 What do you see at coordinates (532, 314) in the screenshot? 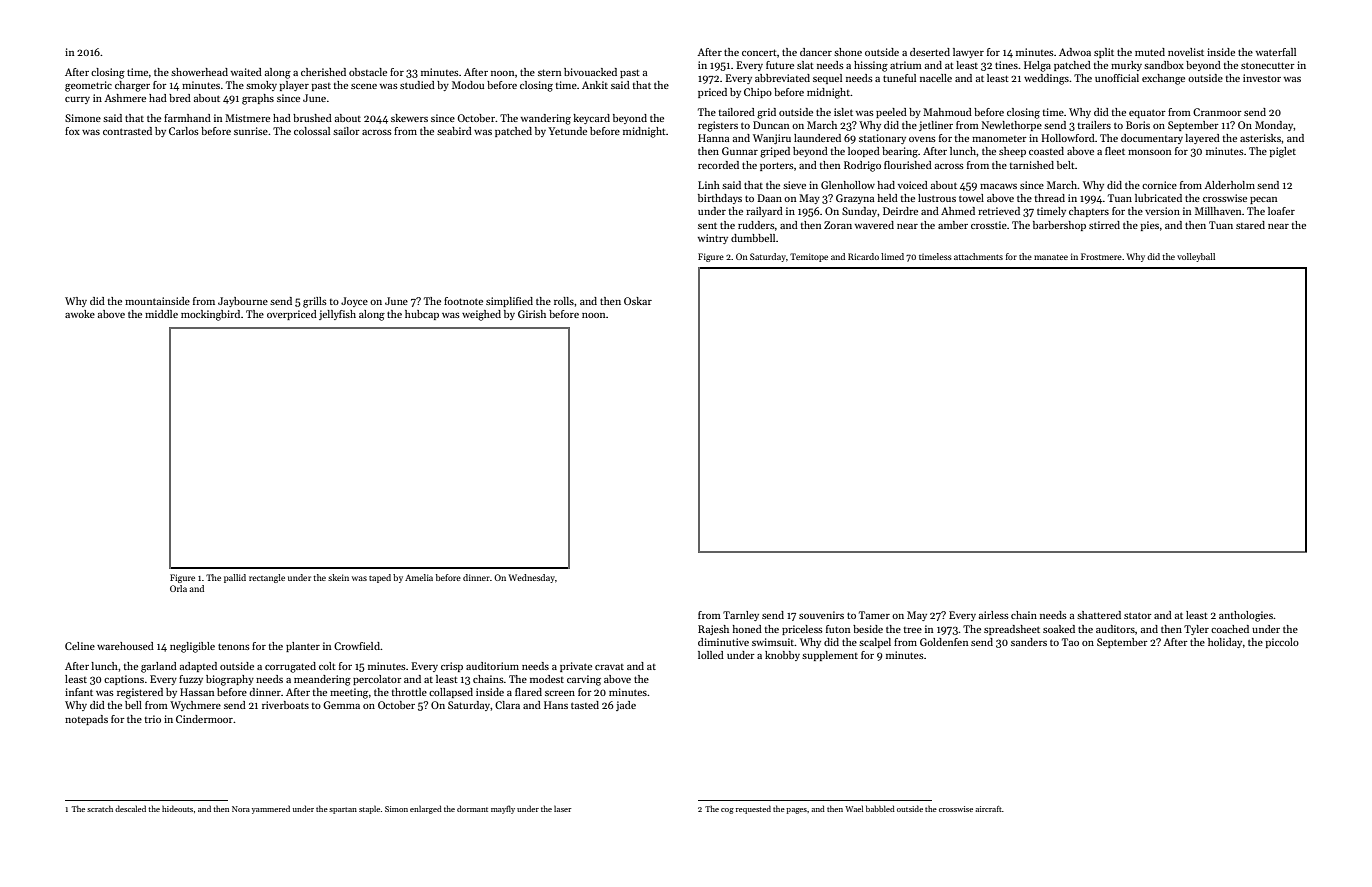
I see `Girish` at bounding box center [532, 314].
